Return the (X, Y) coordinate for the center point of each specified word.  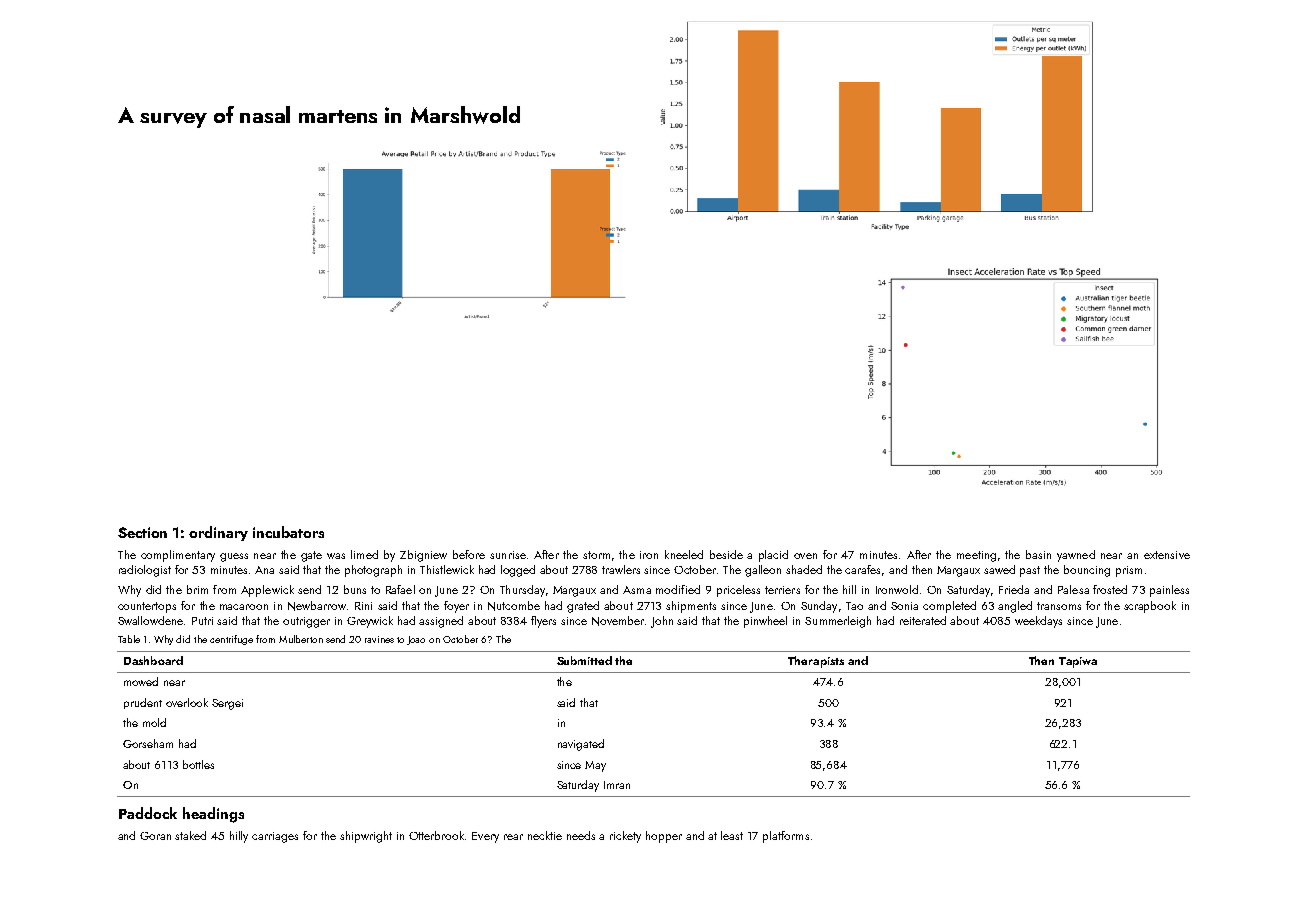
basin (1038, 554)
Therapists (816, 662)
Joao (416, 640)
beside (726, 554)
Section (142, 532)
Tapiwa (1078, 662)
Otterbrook (436, 835)
